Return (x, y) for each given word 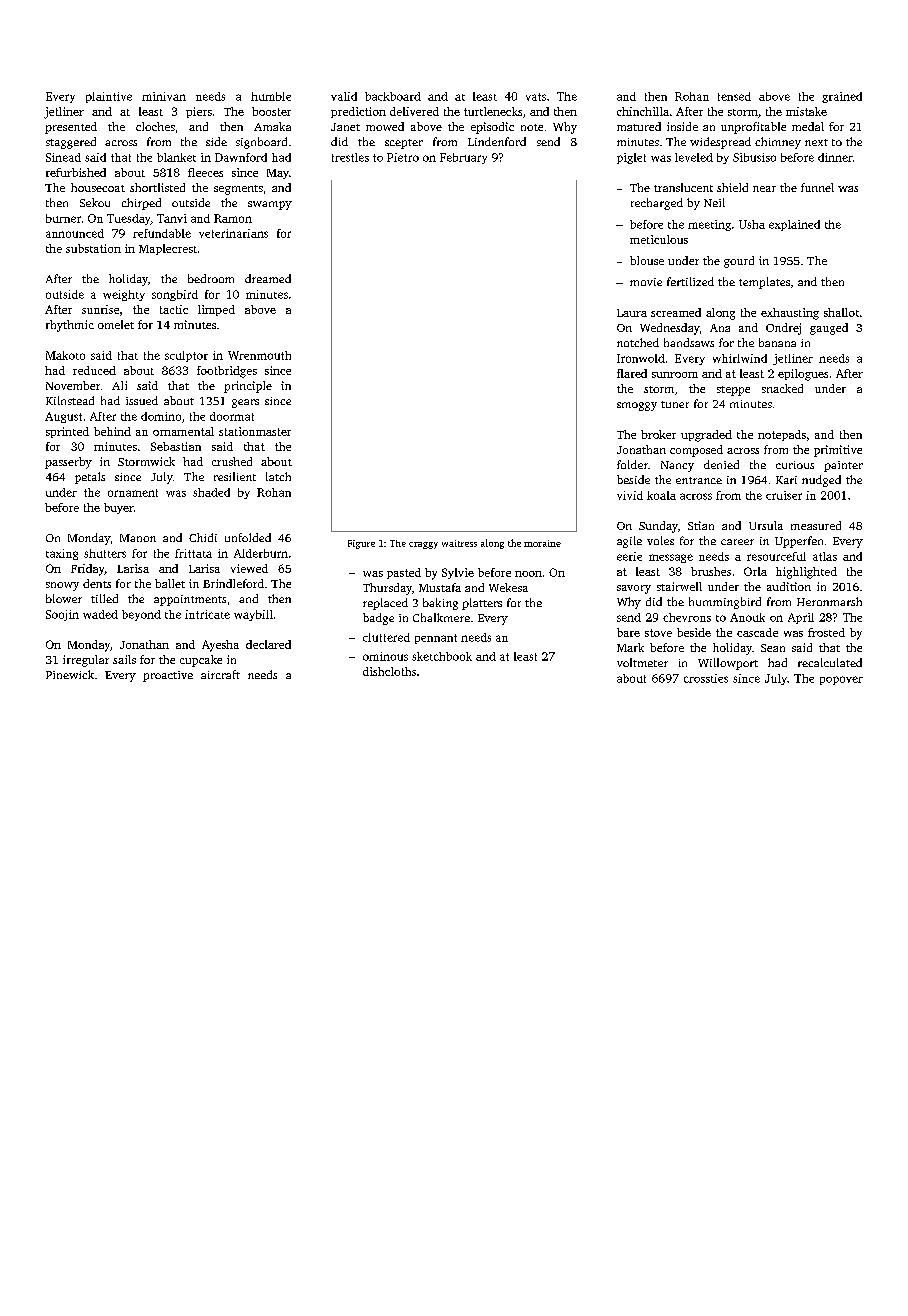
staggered (71, 143)
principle (248, 387)
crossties (706, 678)
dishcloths (389, 671)
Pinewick (70, 674)
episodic (492, 128)
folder (632, 464)
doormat (232, 416)
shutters (105, 553)
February (463, 158)
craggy (423, 545)
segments (238, 190)
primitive (838, 451)
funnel (817, 187)
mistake (806, 111)
